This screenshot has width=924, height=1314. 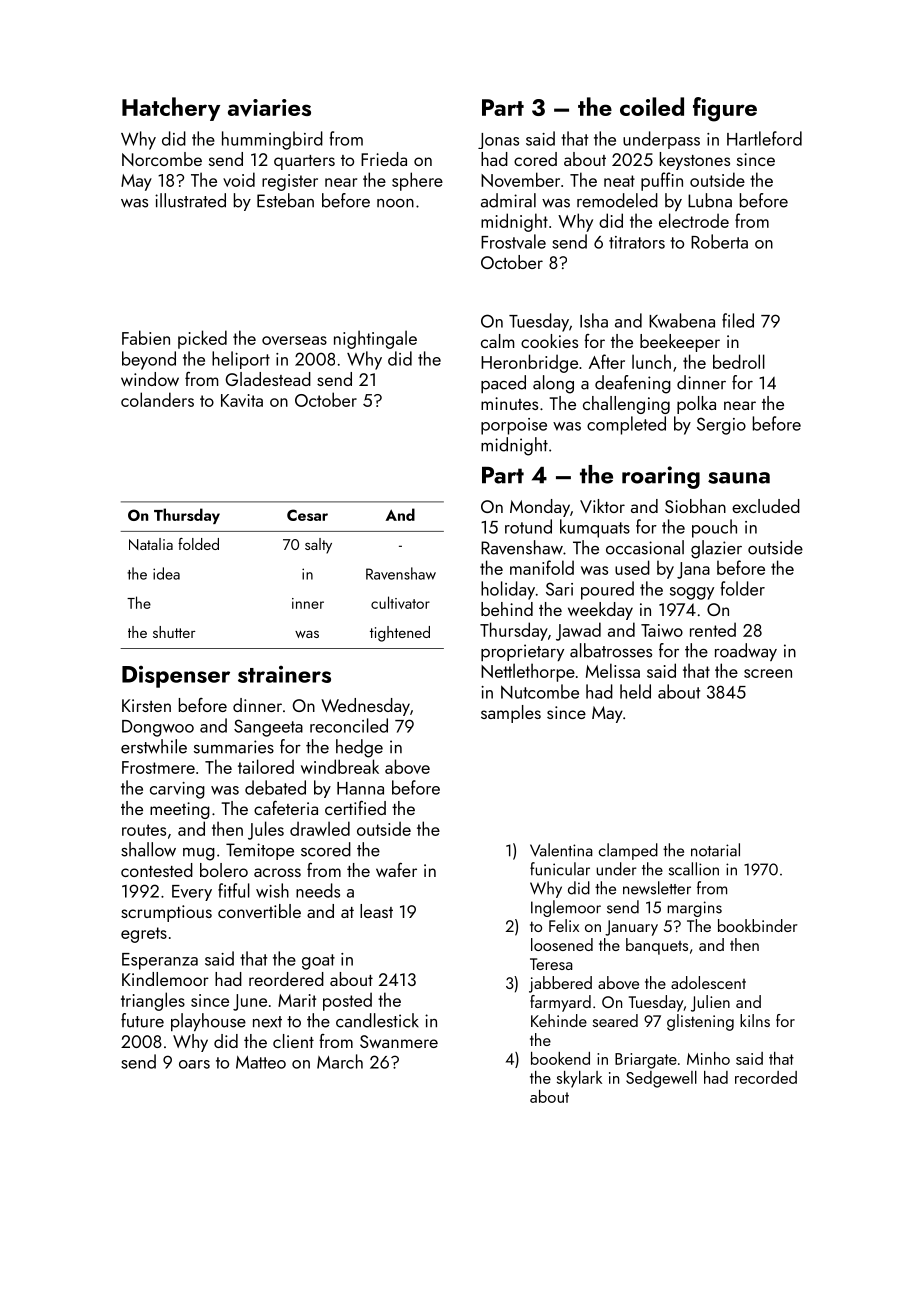 What do you see at coordinates (652, 106) in the screenshot?
I see `coiled` at bounding box center [652, 106].
